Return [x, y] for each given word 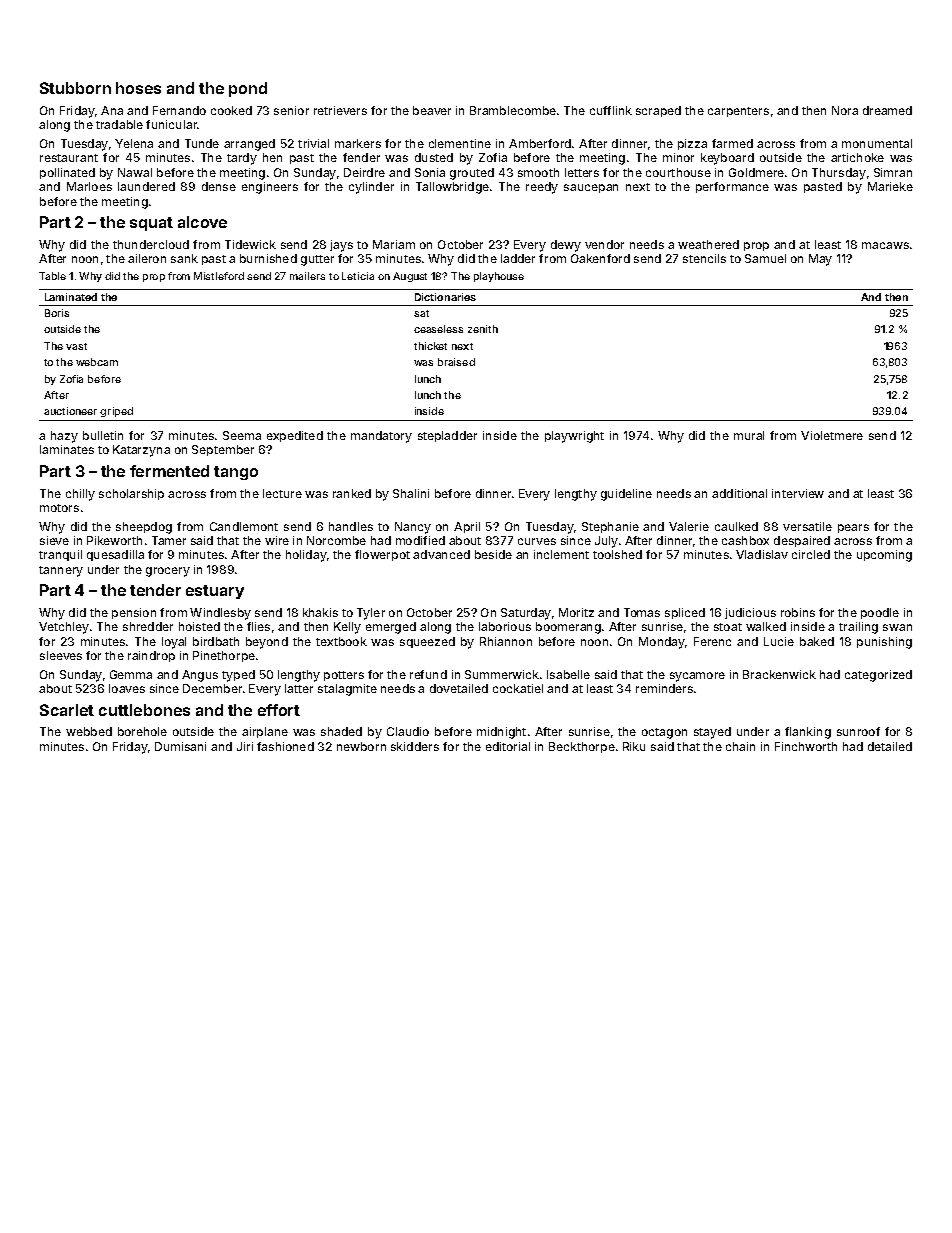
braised [456, 362]
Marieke [890, 186]
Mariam [394, 244]
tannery [61, 571]
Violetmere [832, 435]
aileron [147, 258]
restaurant [69, 158]
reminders [664, 688]
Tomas [642, 612]
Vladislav [762, 554]
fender [361, 157]
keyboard [727, 159]
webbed [89, 731]
